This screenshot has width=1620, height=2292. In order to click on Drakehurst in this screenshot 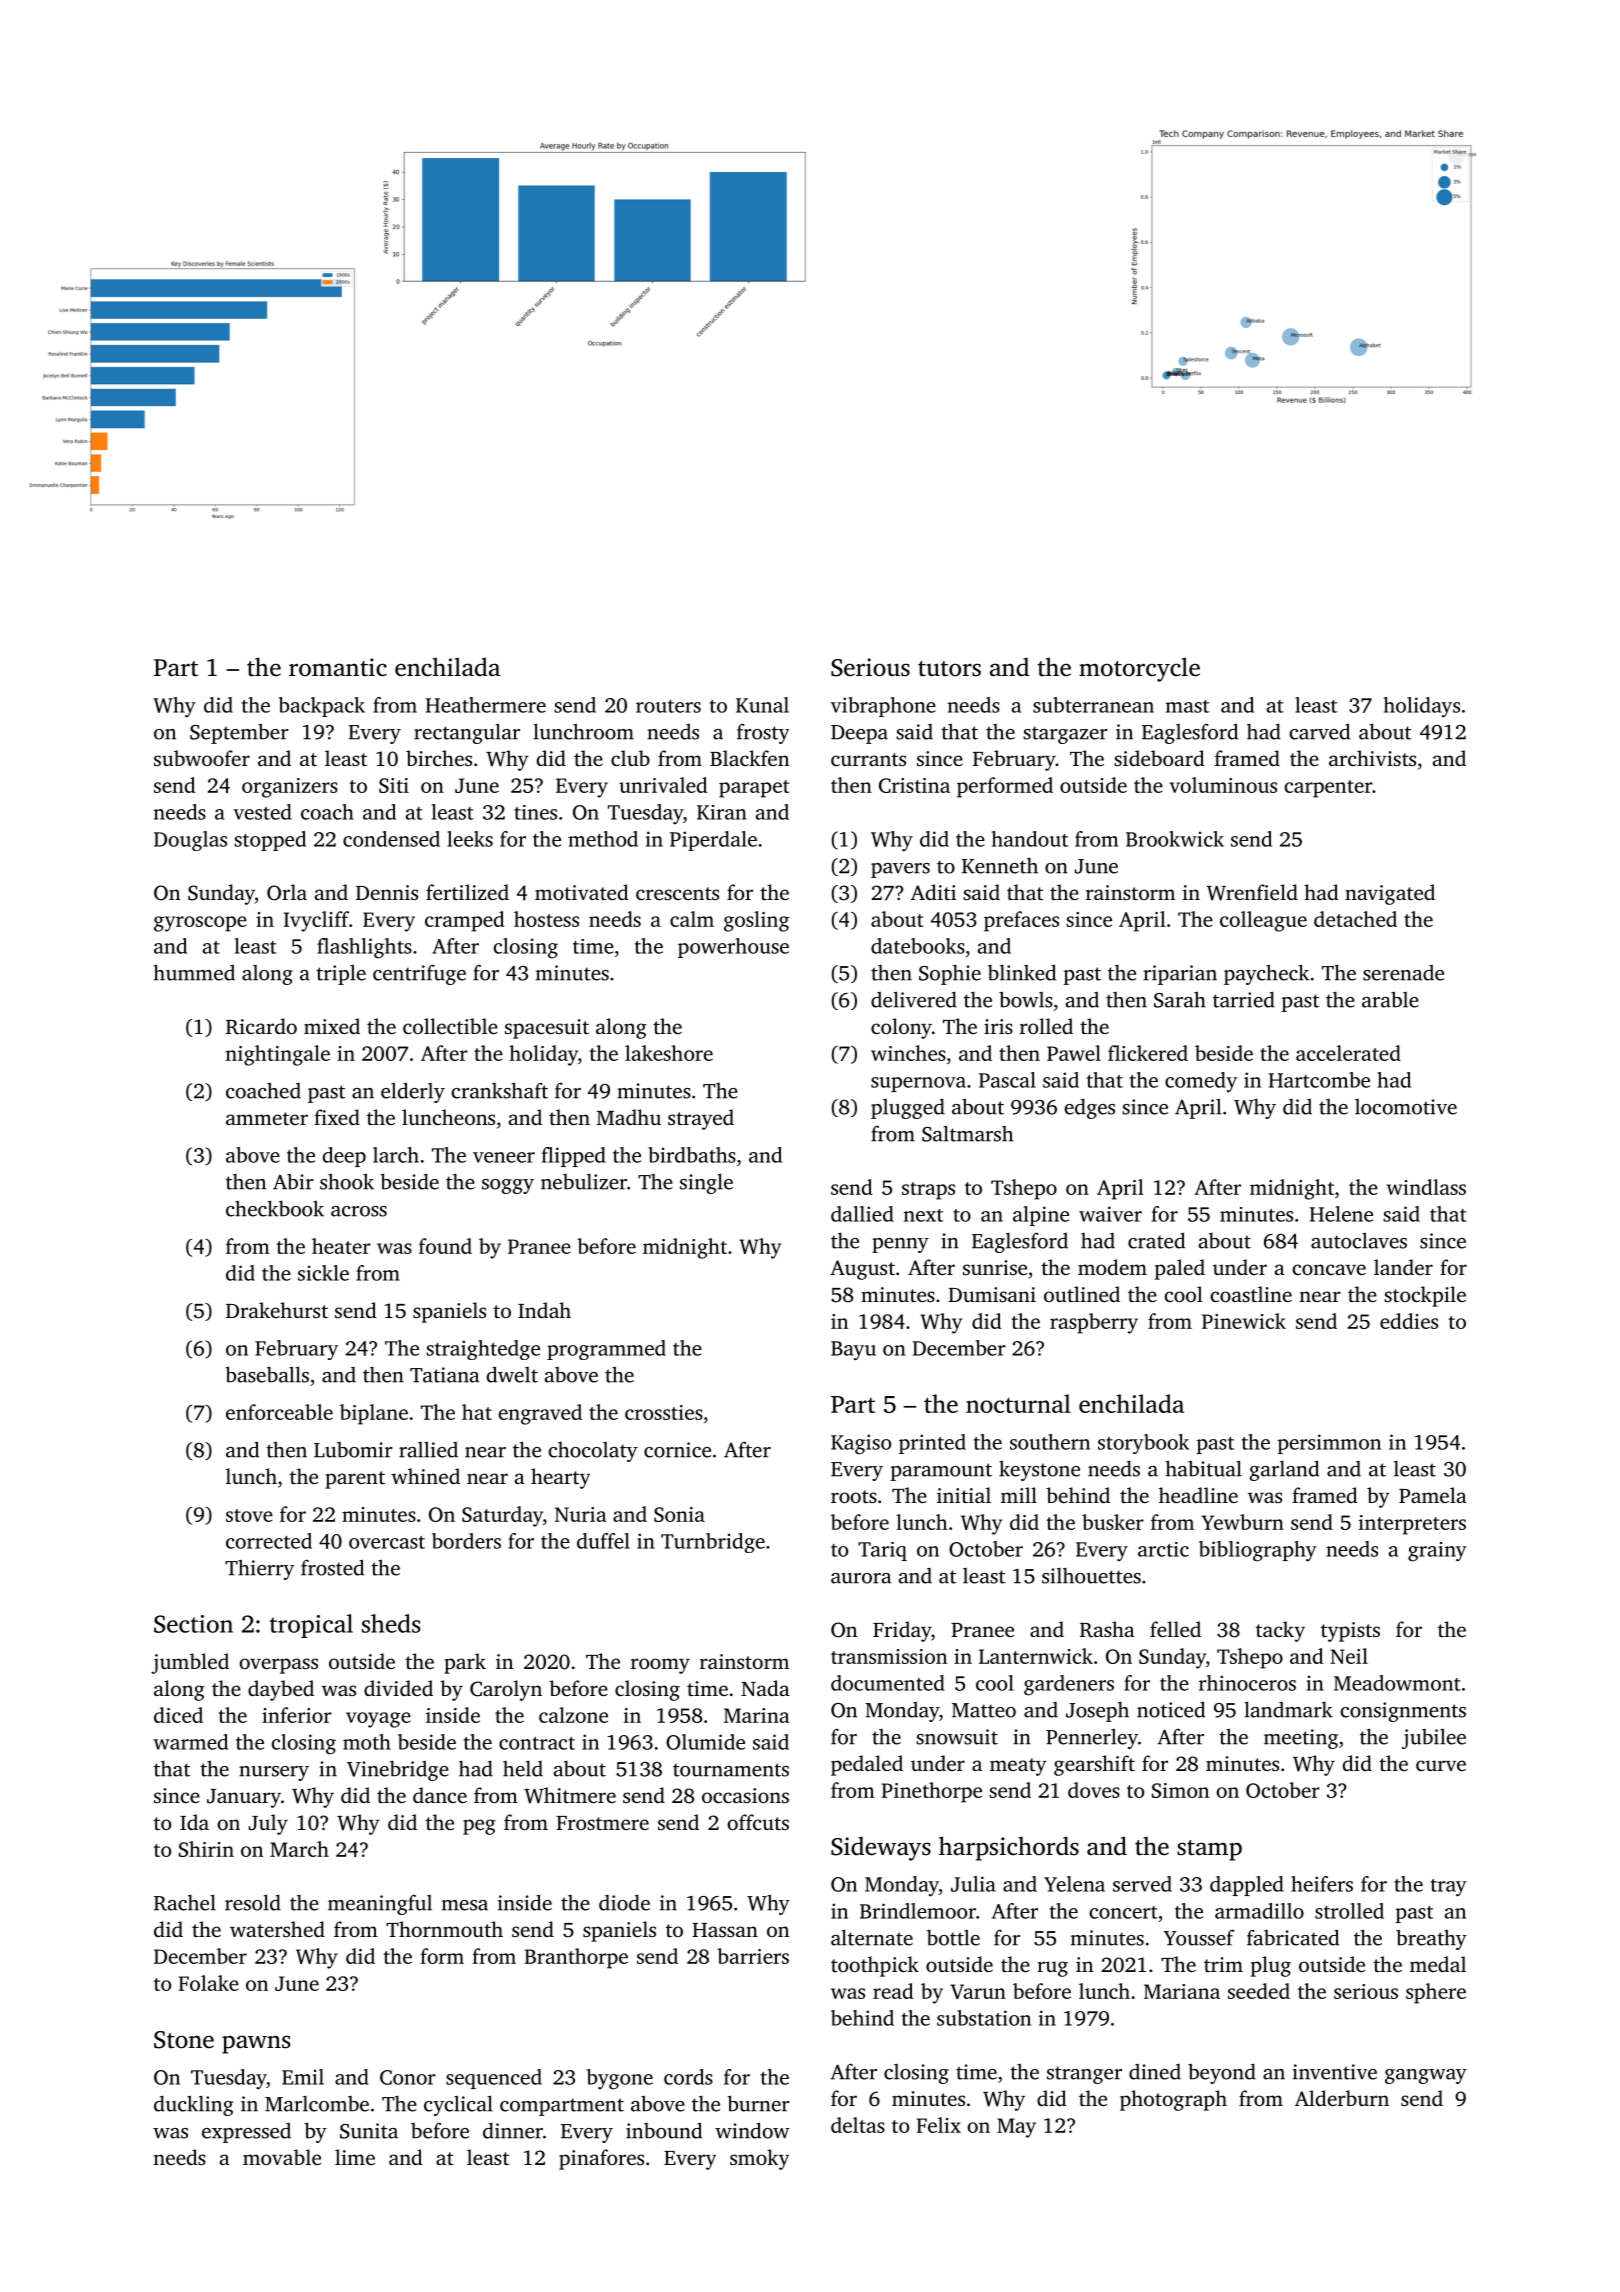, I will do `click(277, 1310)`.
